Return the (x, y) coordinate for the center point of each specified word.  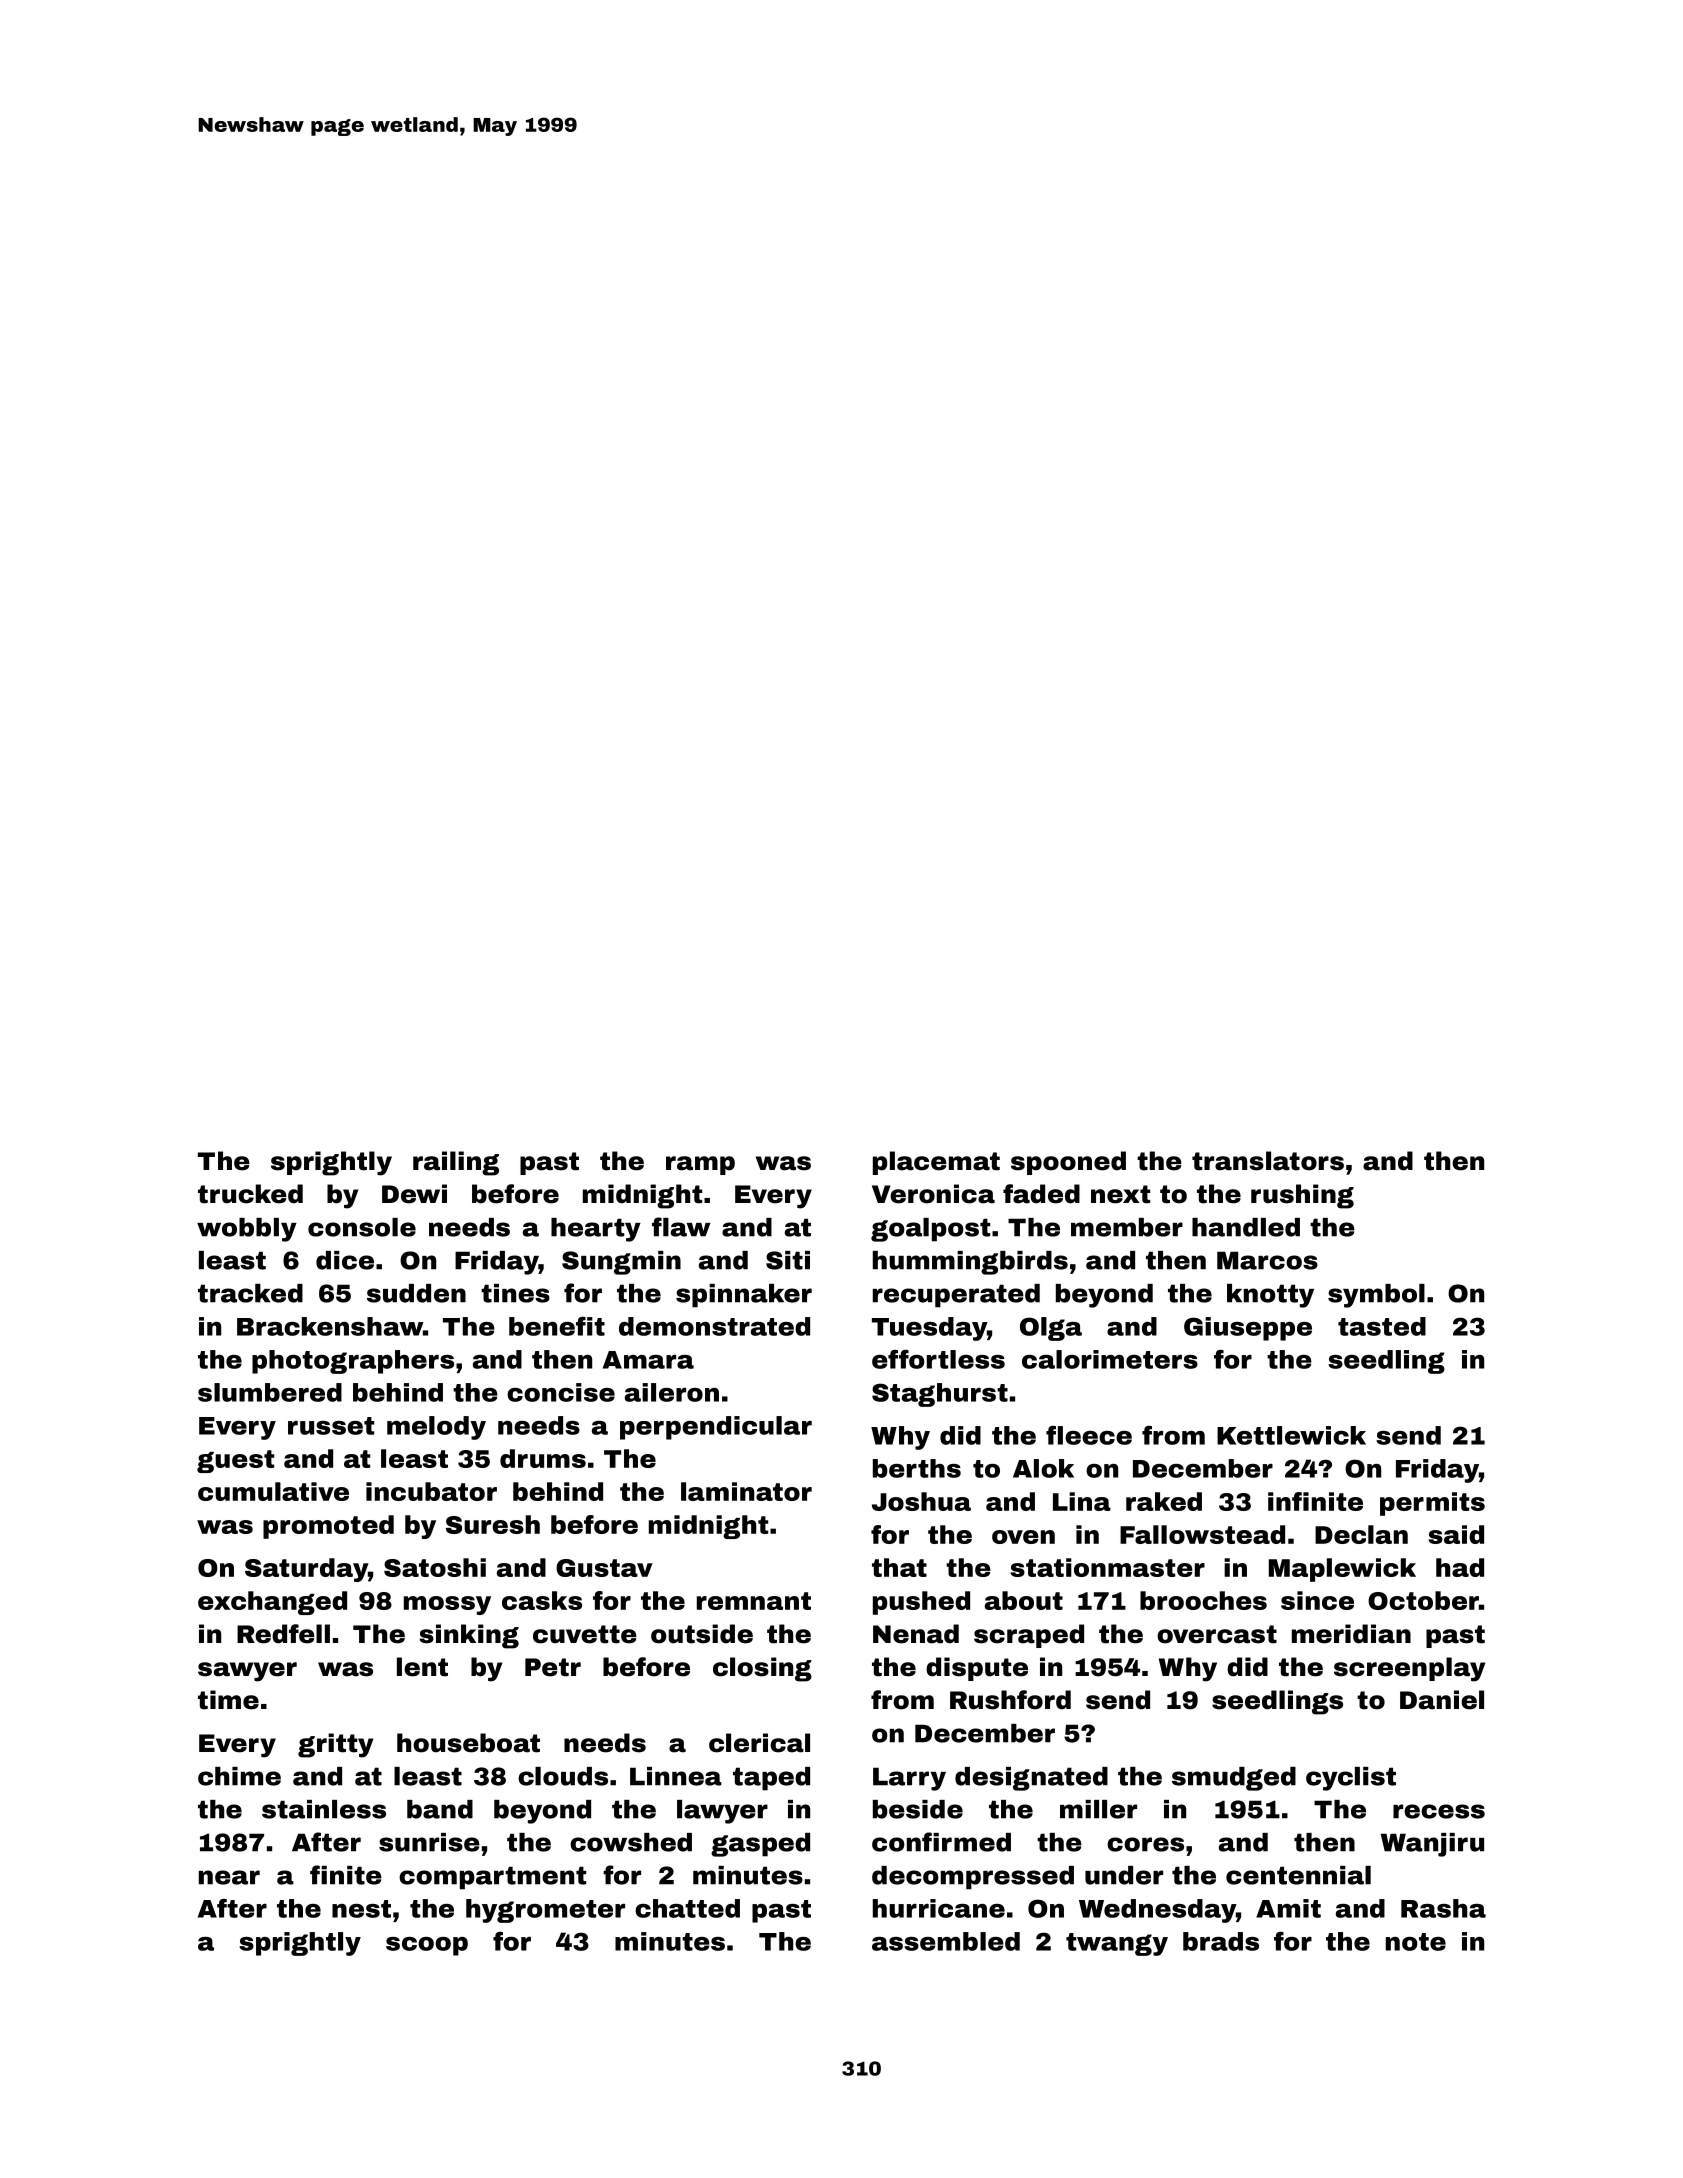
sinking (469, 1636)
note (1416, 1942)
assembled (946, 1941)
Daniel (1442, 1700)
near (229, 1877)
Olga (1051, 1329)
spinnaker (744, 1296)
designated (1031, 1779)
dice (345, 1260)
